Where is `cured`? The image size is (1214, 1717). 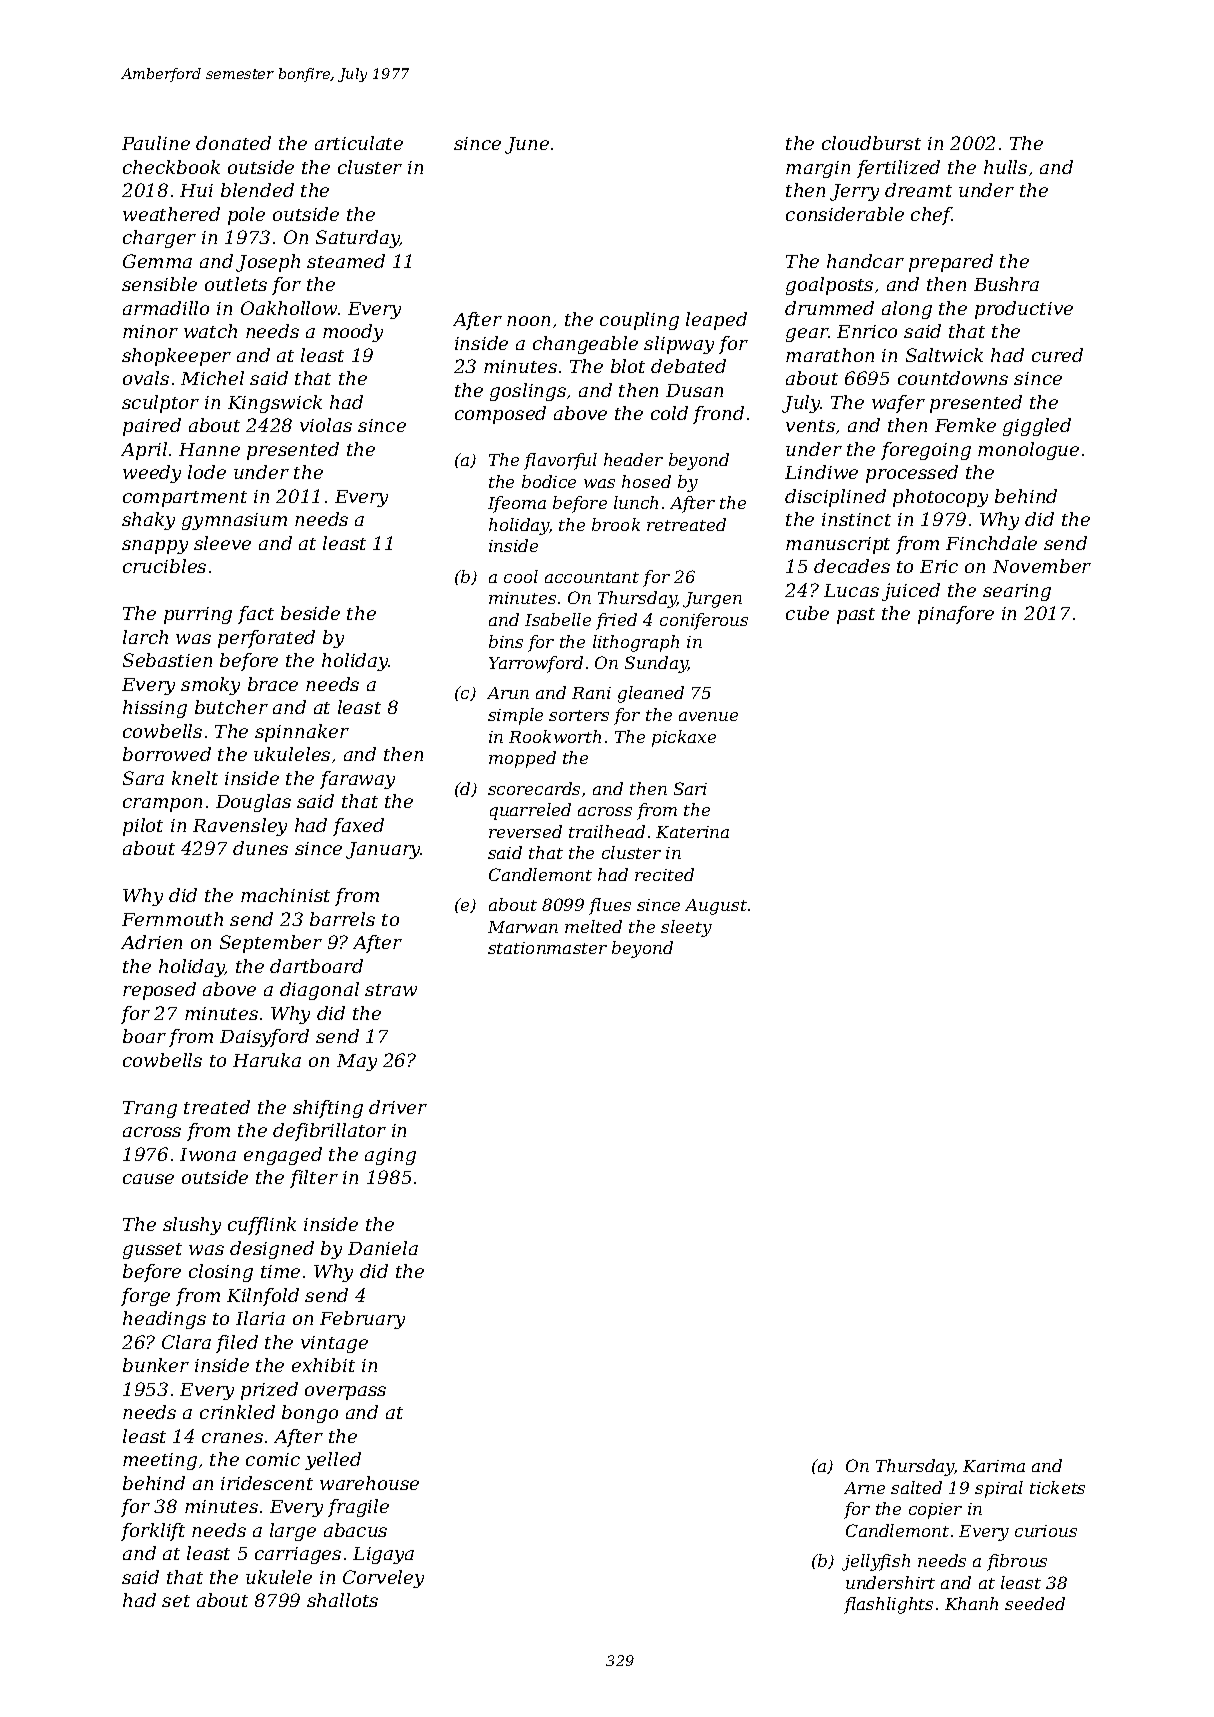
cured is located at coordinates (1057, 355).
